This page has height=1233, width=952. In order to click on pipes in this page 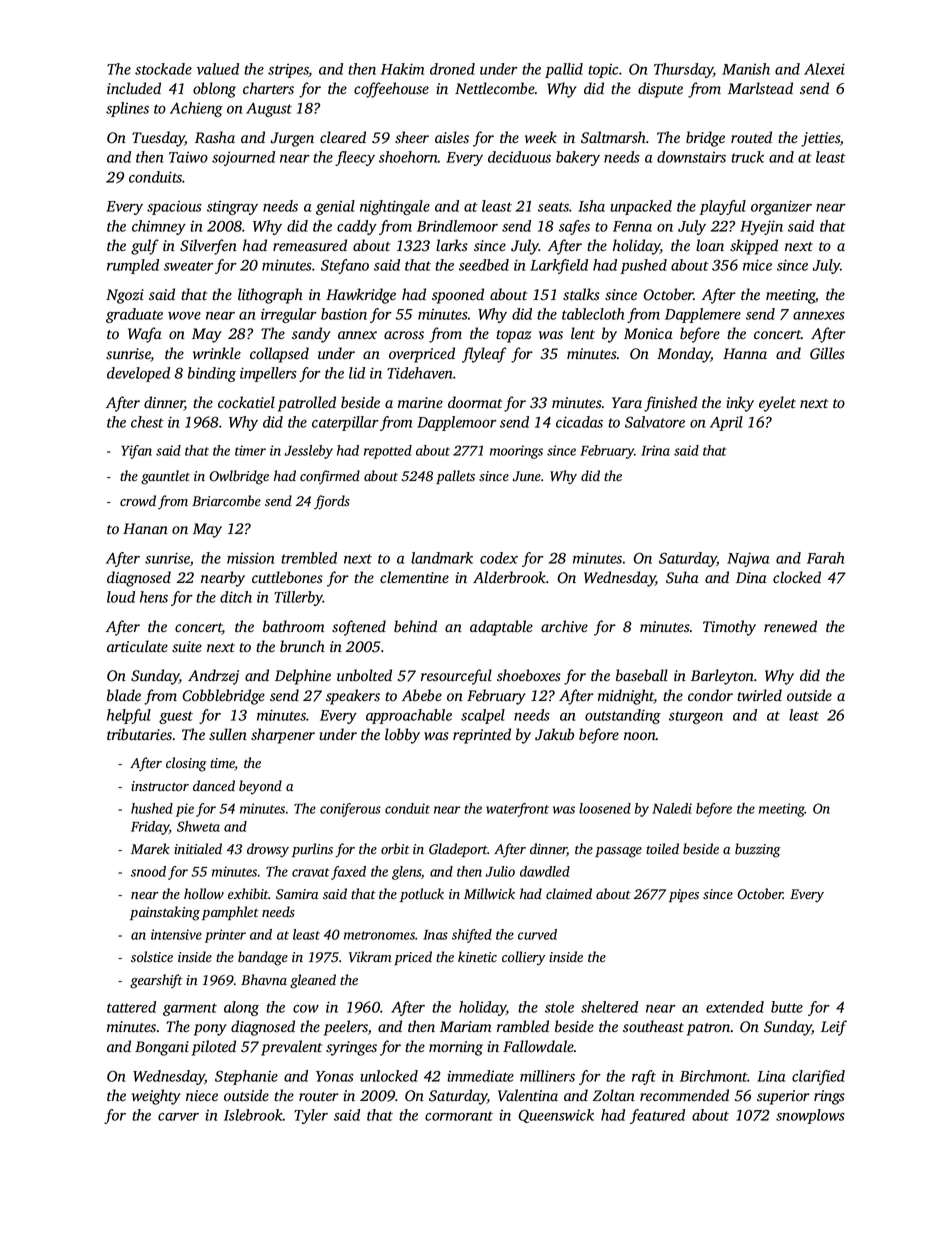, I will do `click(684, 895)`.
